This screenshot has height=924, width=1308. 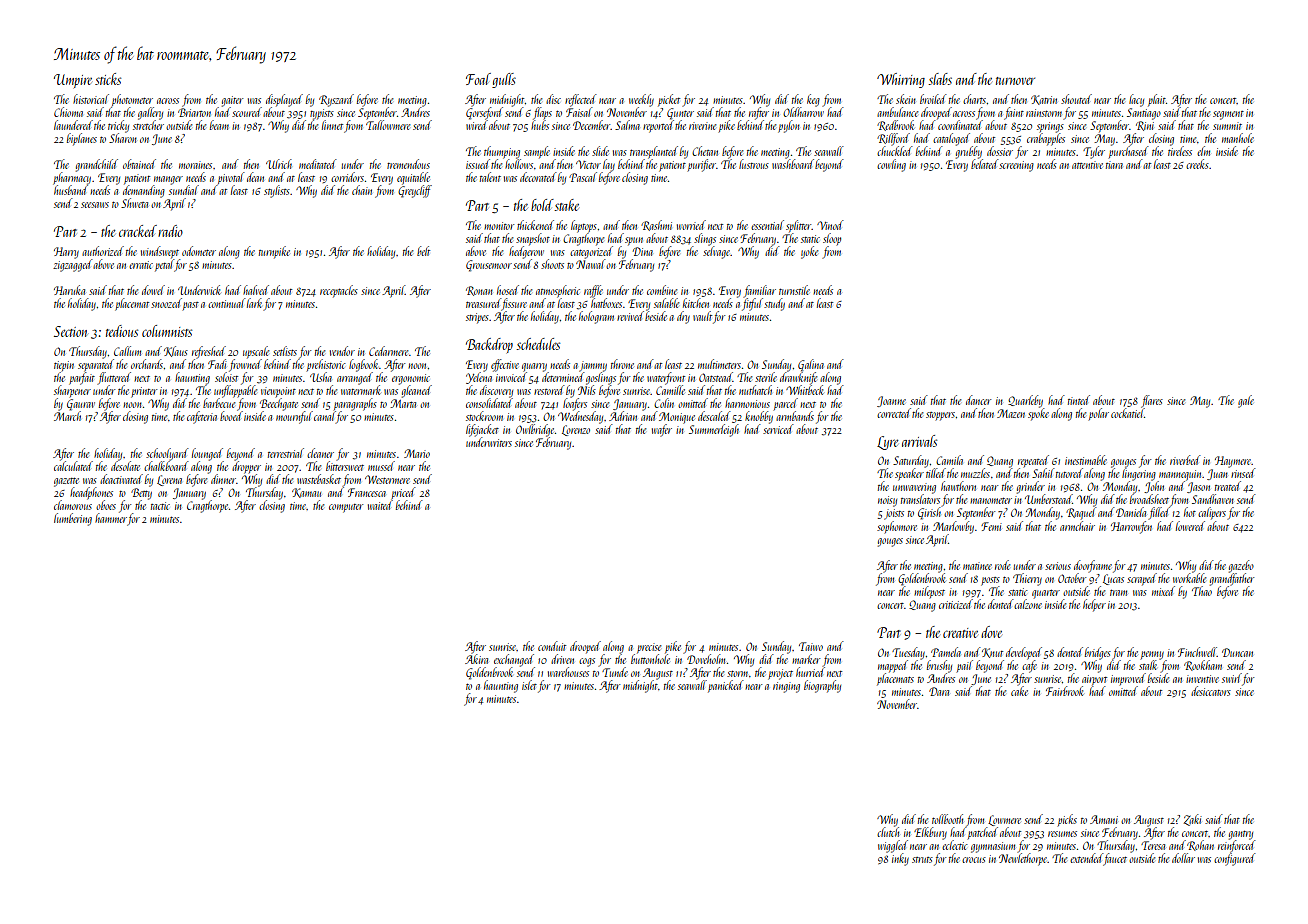 What do you see at coordinates (160, 506) in the screenshot?
I see `tactic` at bounding box center [160, 506].
